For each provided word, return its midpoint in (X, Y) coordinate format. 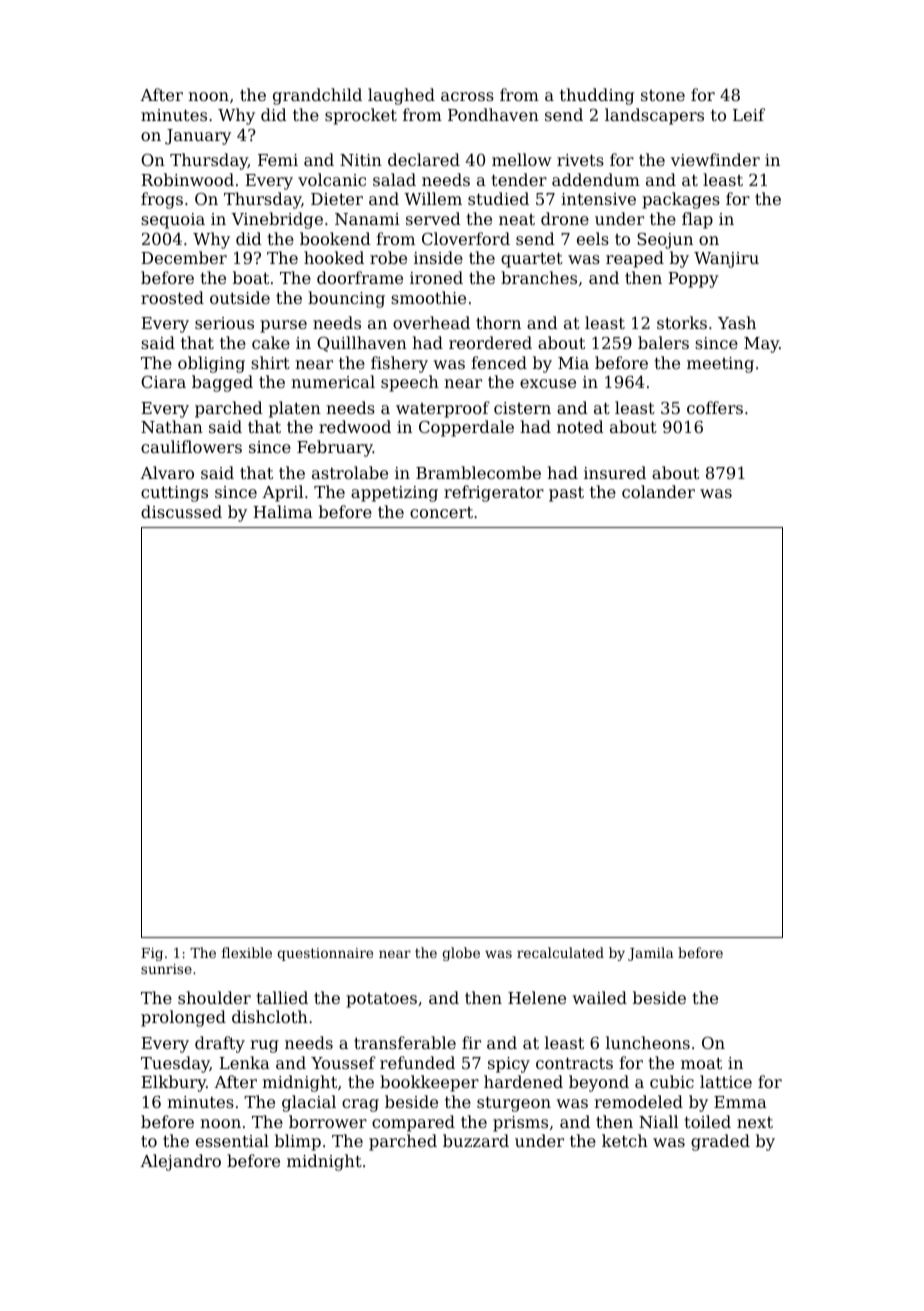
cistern (522, 408)
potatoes (381, 1000)
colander (658, 491)
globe (461, 954)
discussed (181, 511)
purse (283, 326)
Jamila (651, 954)
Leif (749, 114)
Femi (278, 160)
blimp (298, 1142)
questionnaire (325, 954)
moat (701, 1063)
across (467, 96)
